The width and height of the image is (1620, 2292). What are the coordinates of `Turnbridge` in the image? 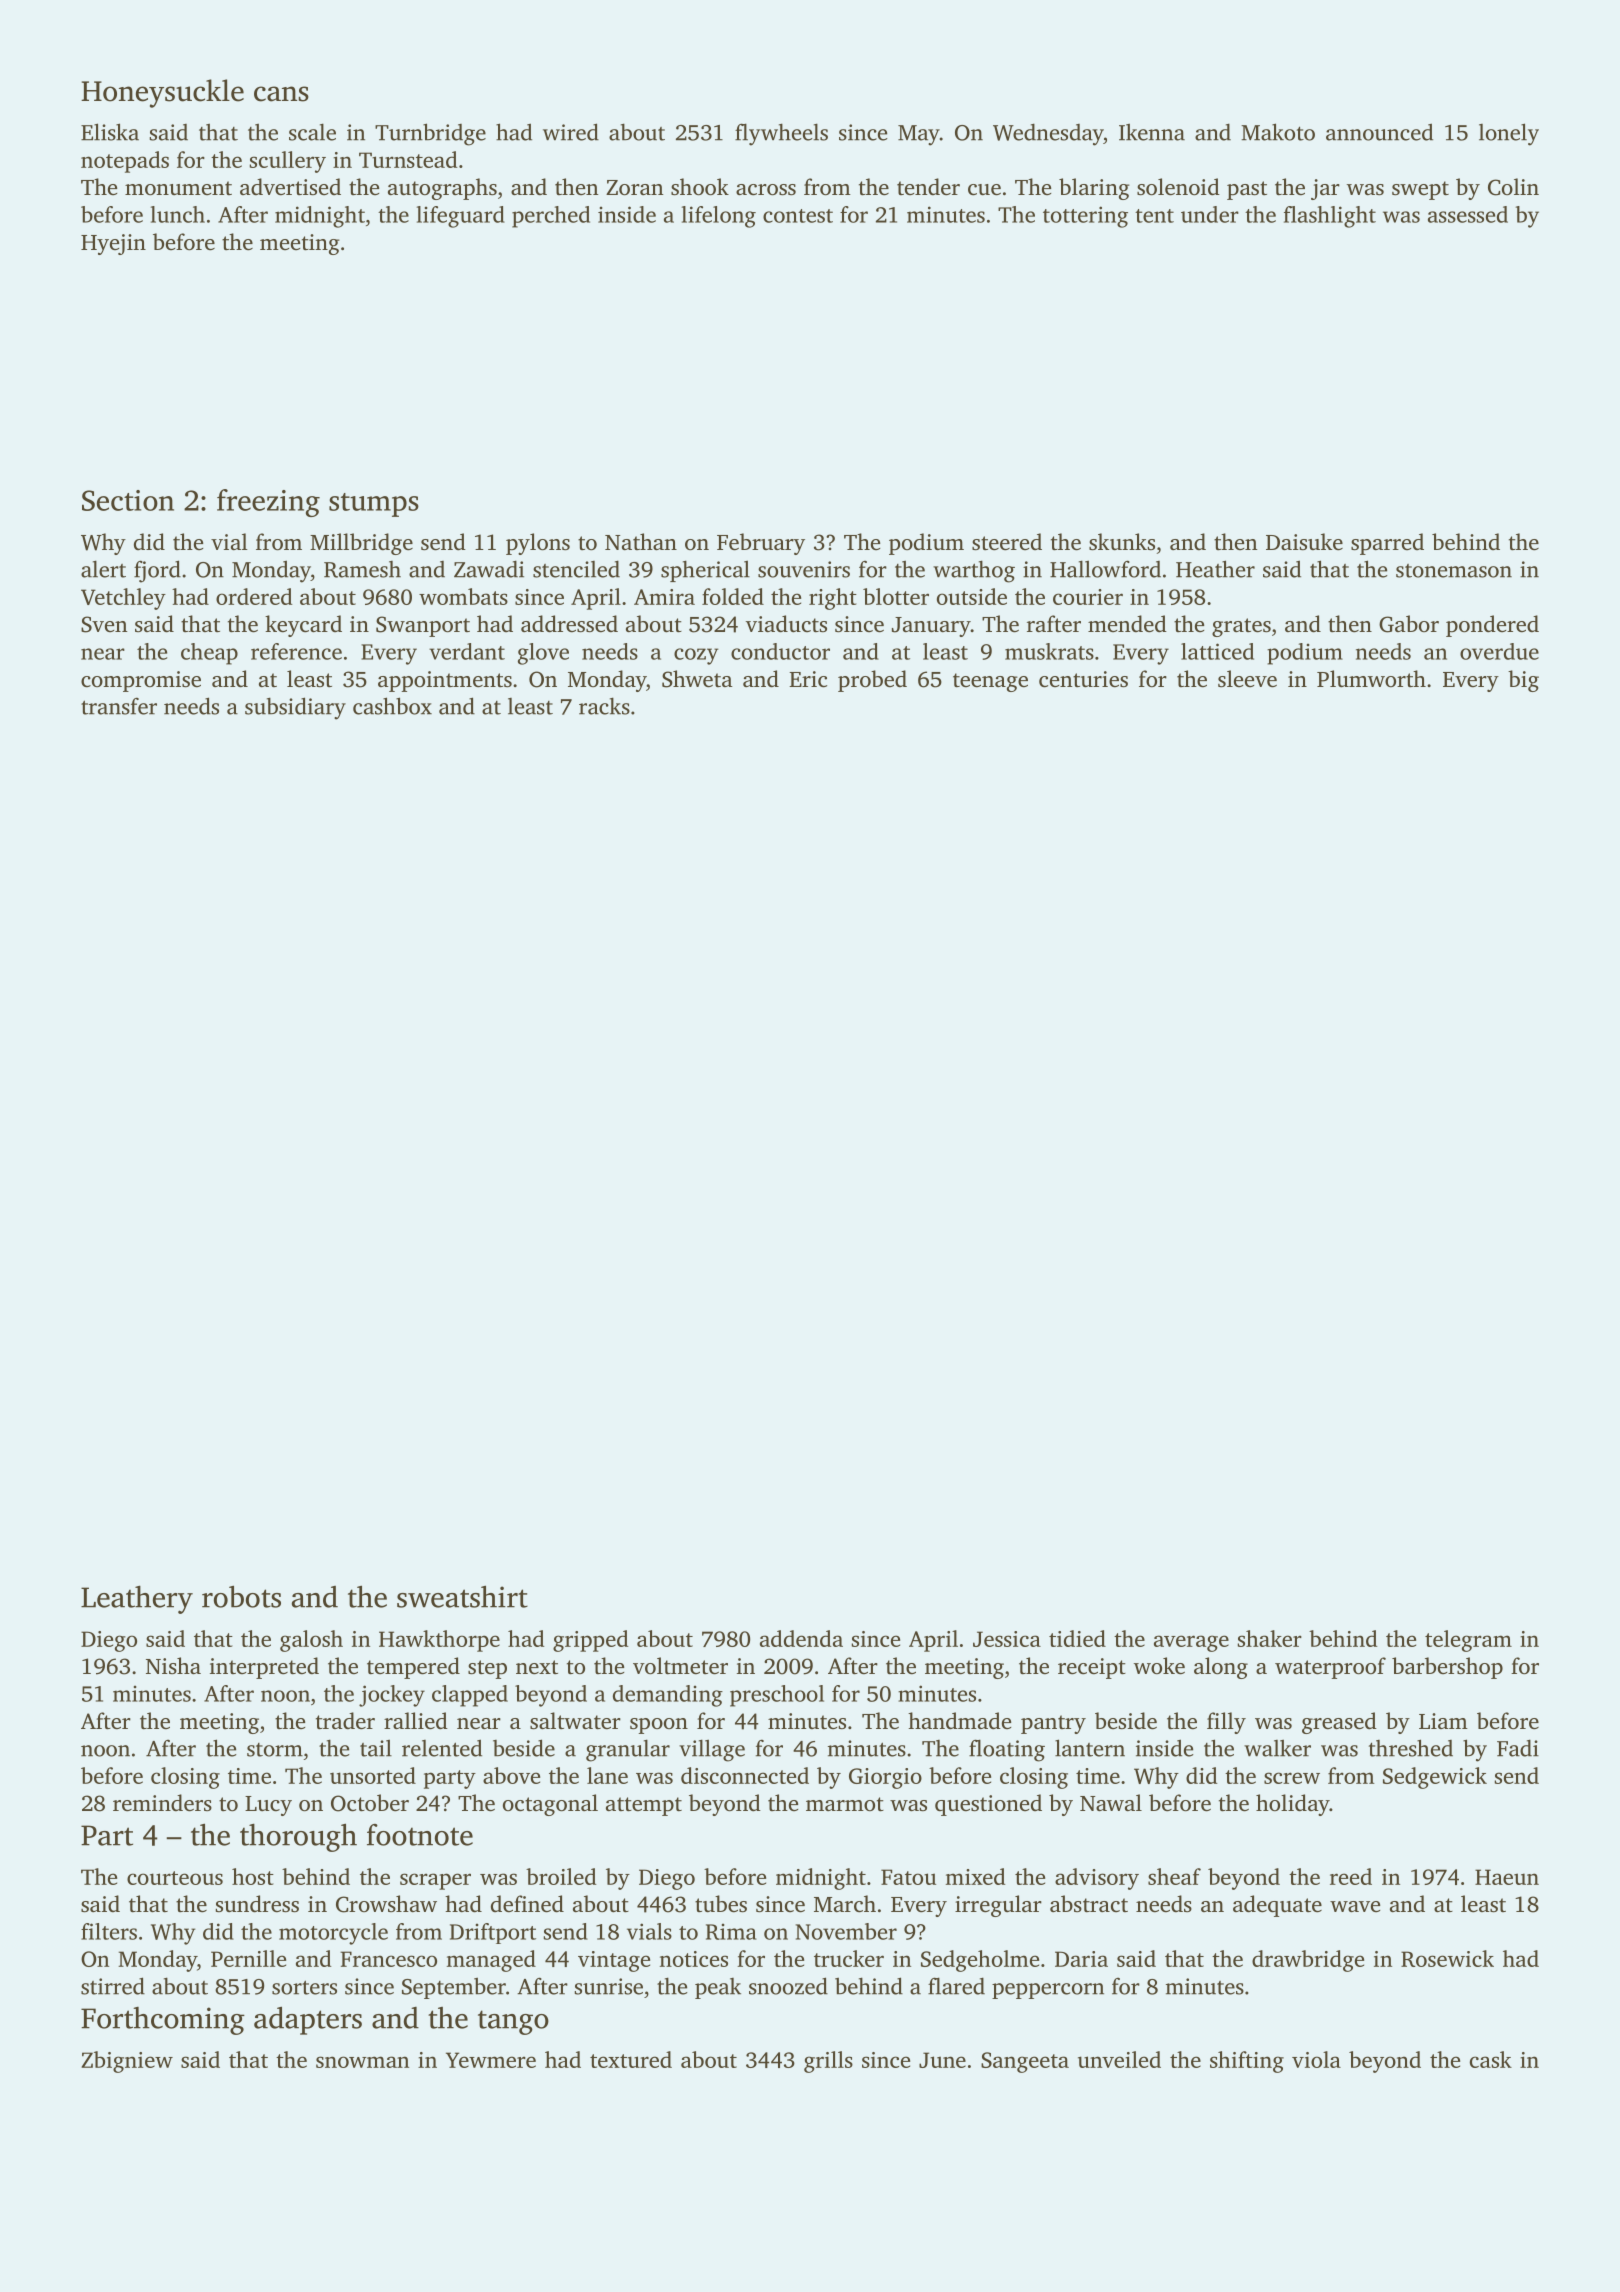 It's located at (430, 134).
